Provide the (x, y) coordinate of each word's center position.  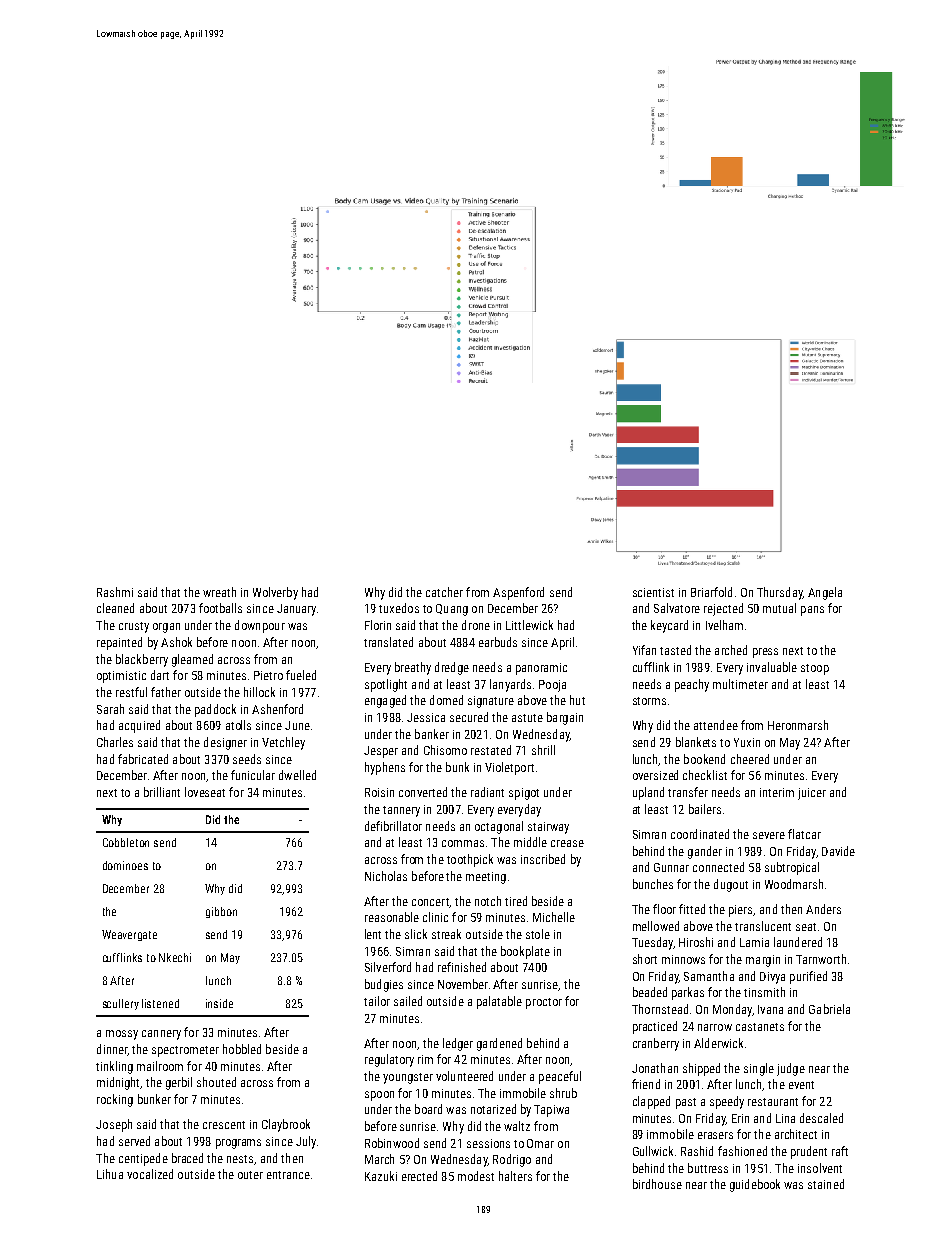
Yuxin (747, 742)
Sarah (110, 709)
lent (373, 934)
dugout (731, 885)
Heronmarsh (798, 725)
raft (840, 1151)
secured (469, 717)
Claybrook (286, 1125)
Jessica (426, 717)
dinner (112, 1049)
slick (416, 934)
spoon (379, 1096)
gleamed (192, 660)
